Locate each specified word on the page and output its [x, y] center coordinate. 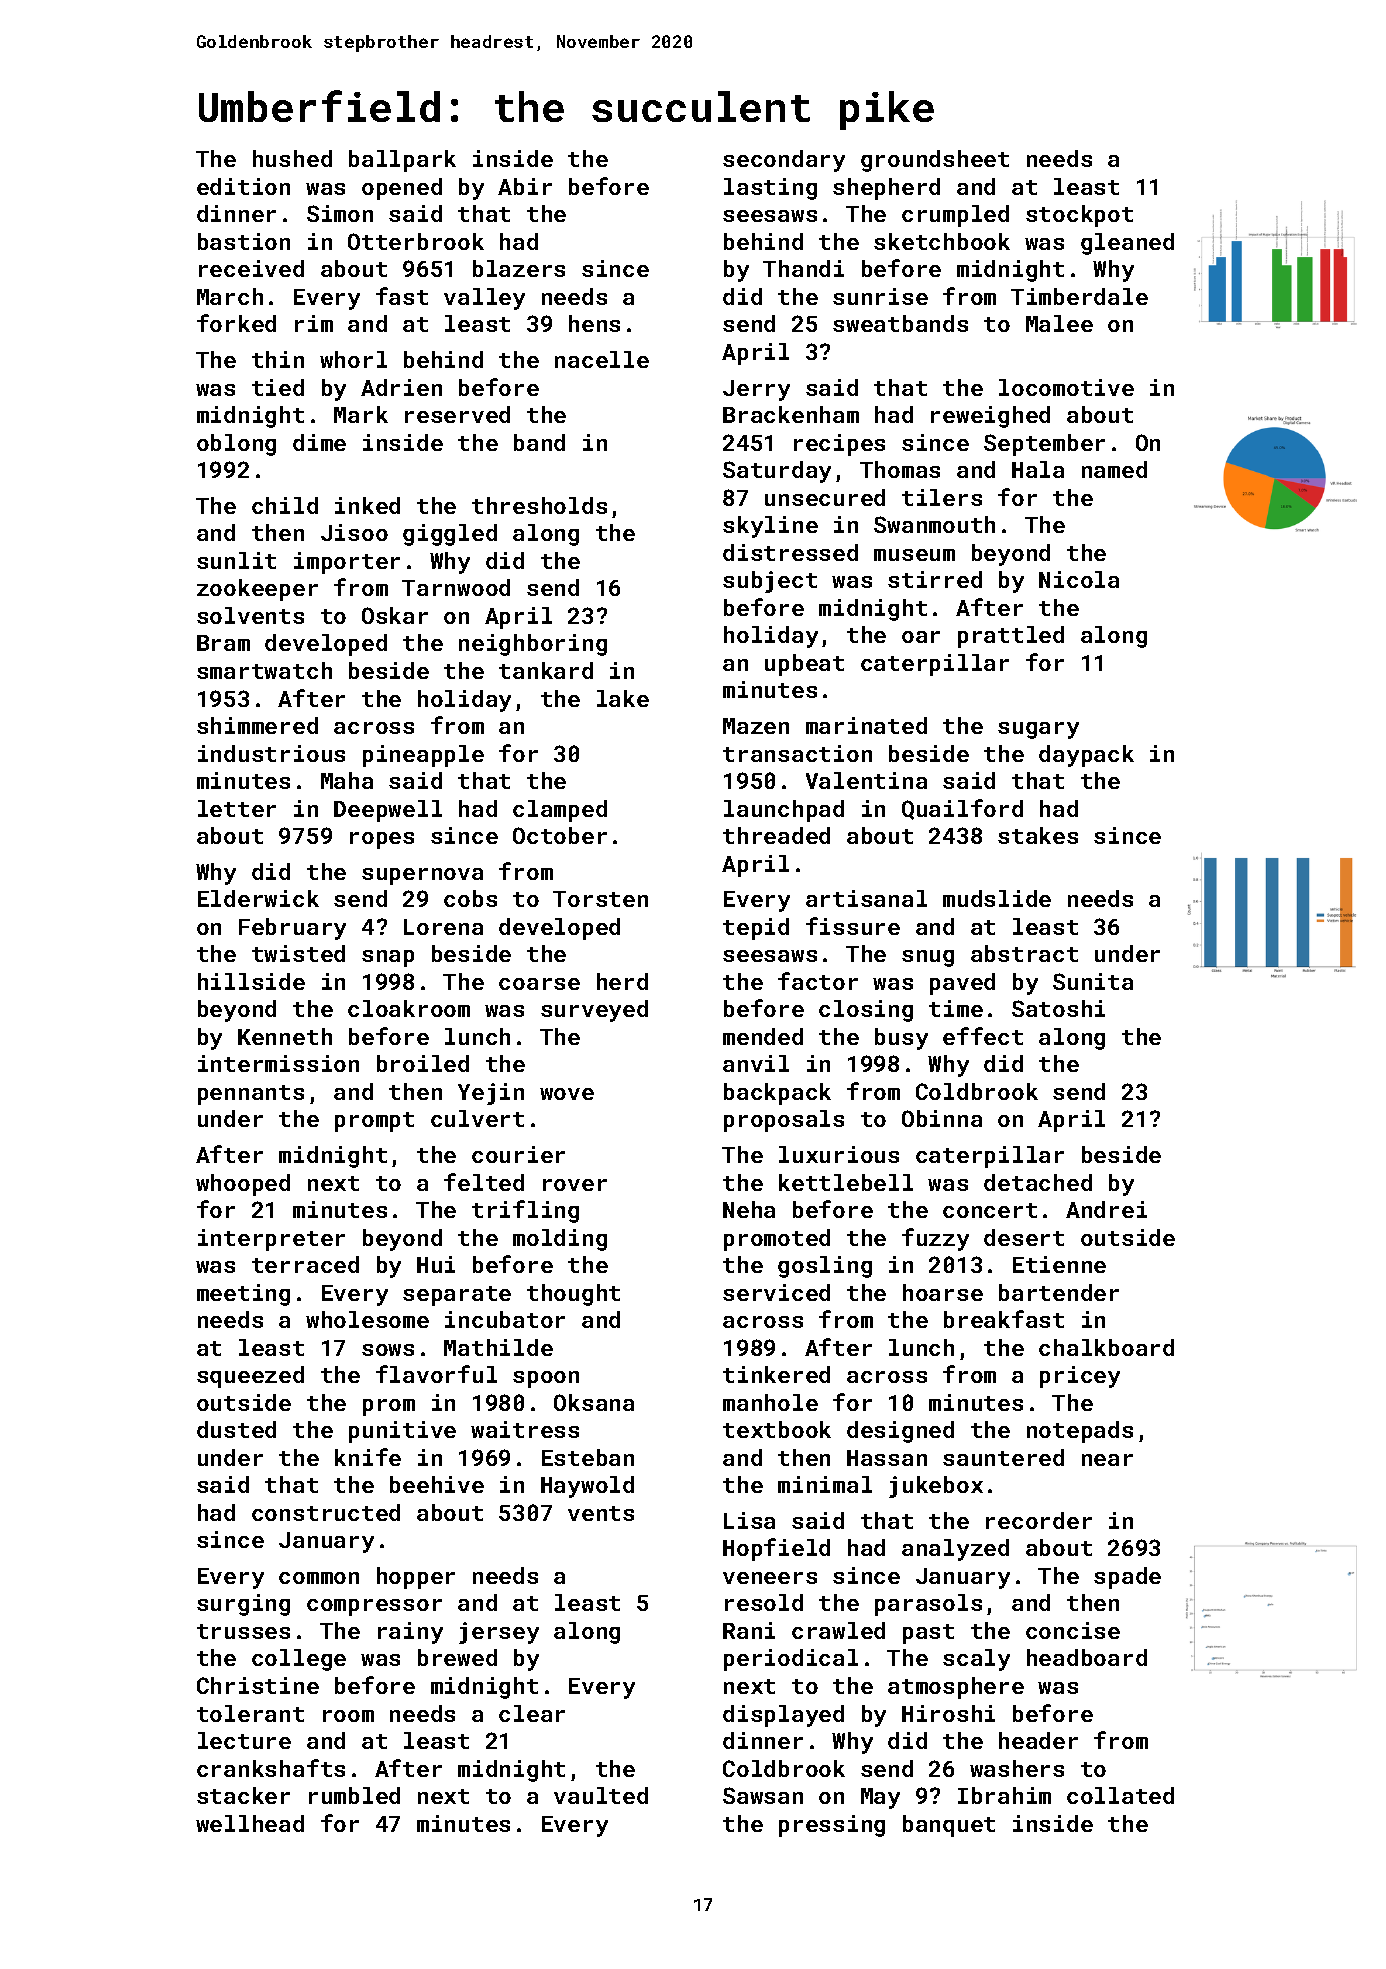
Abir [525, 186]
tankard [546, 670]
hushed [292, 158]
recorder [1039, 1520]
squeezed [250, 1377]
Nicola [1079, 579]
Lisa [749, 1520]
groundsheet [935, 161]
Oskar [395, 615]
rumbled [354, 1795]
